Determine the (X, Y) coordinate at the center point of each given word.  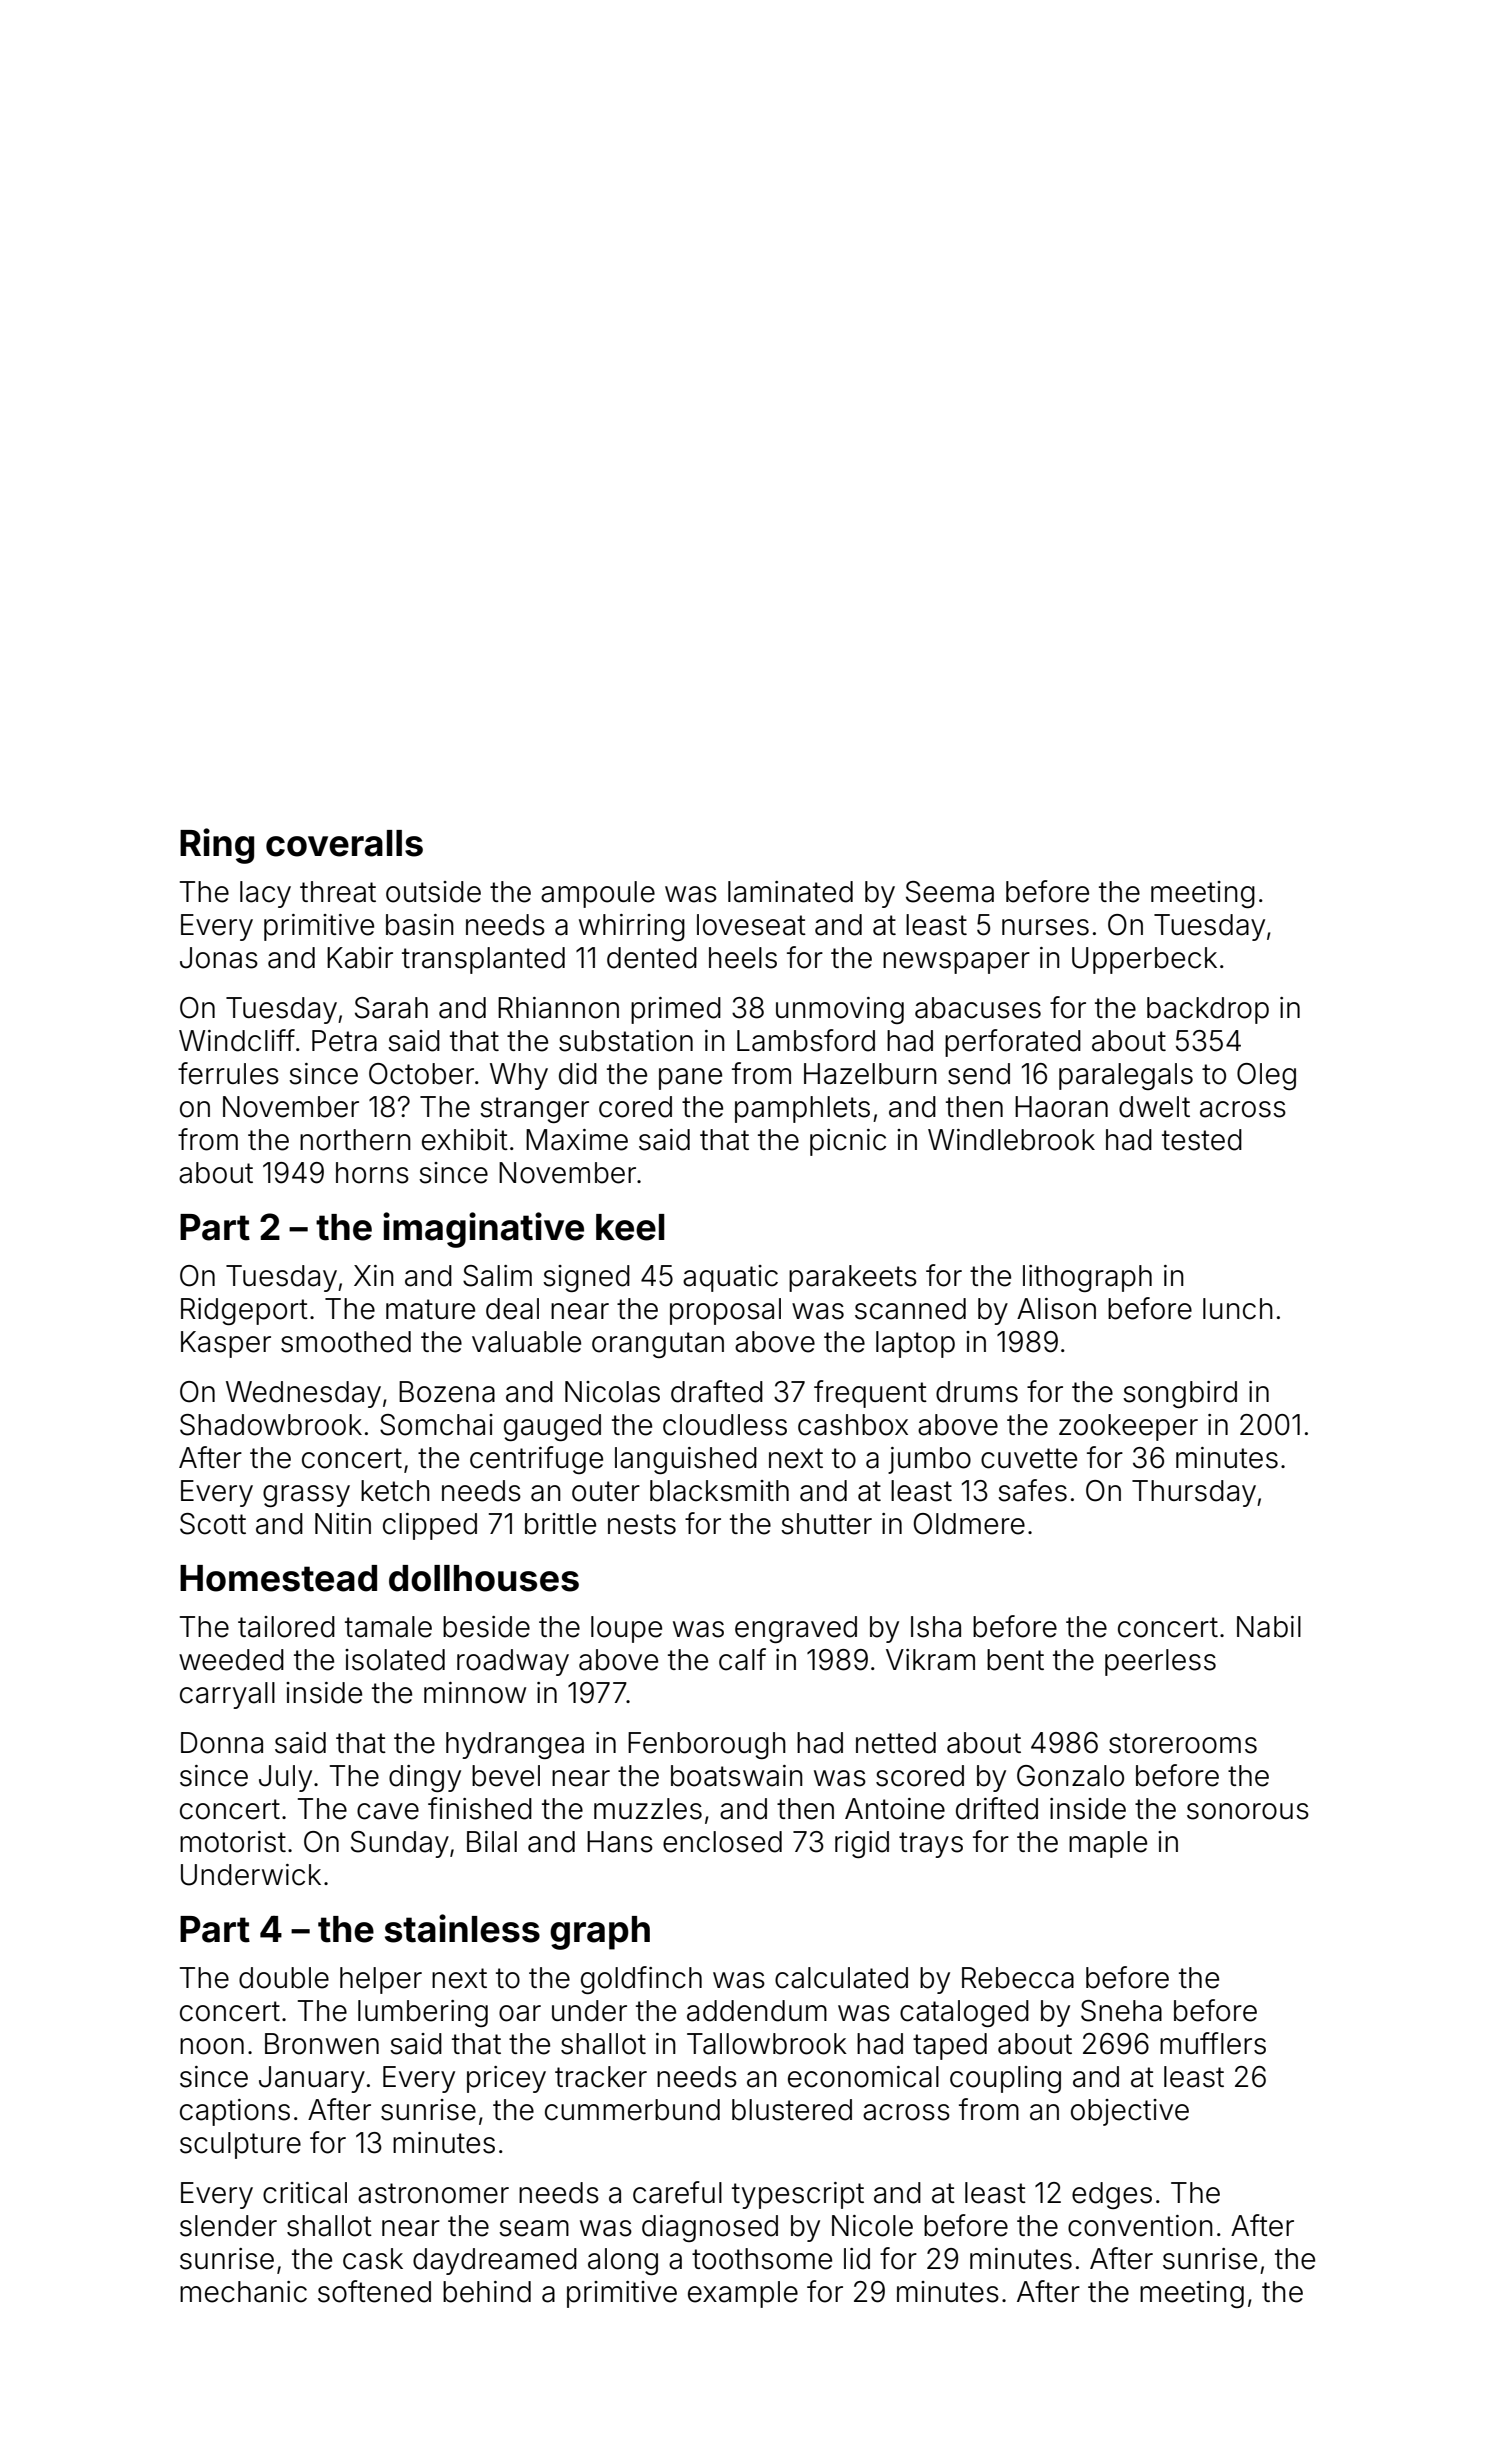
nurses (1045, 927)
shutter (826, 1524)
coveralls (344, 843)
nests (642, 1524)
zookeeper (1128, 1427)
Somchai (436, 1425)
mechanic (243, 2292)
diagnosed (710, 2228)
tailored (286, 1627)
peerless (1160, 1662)
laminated (790, 892)
